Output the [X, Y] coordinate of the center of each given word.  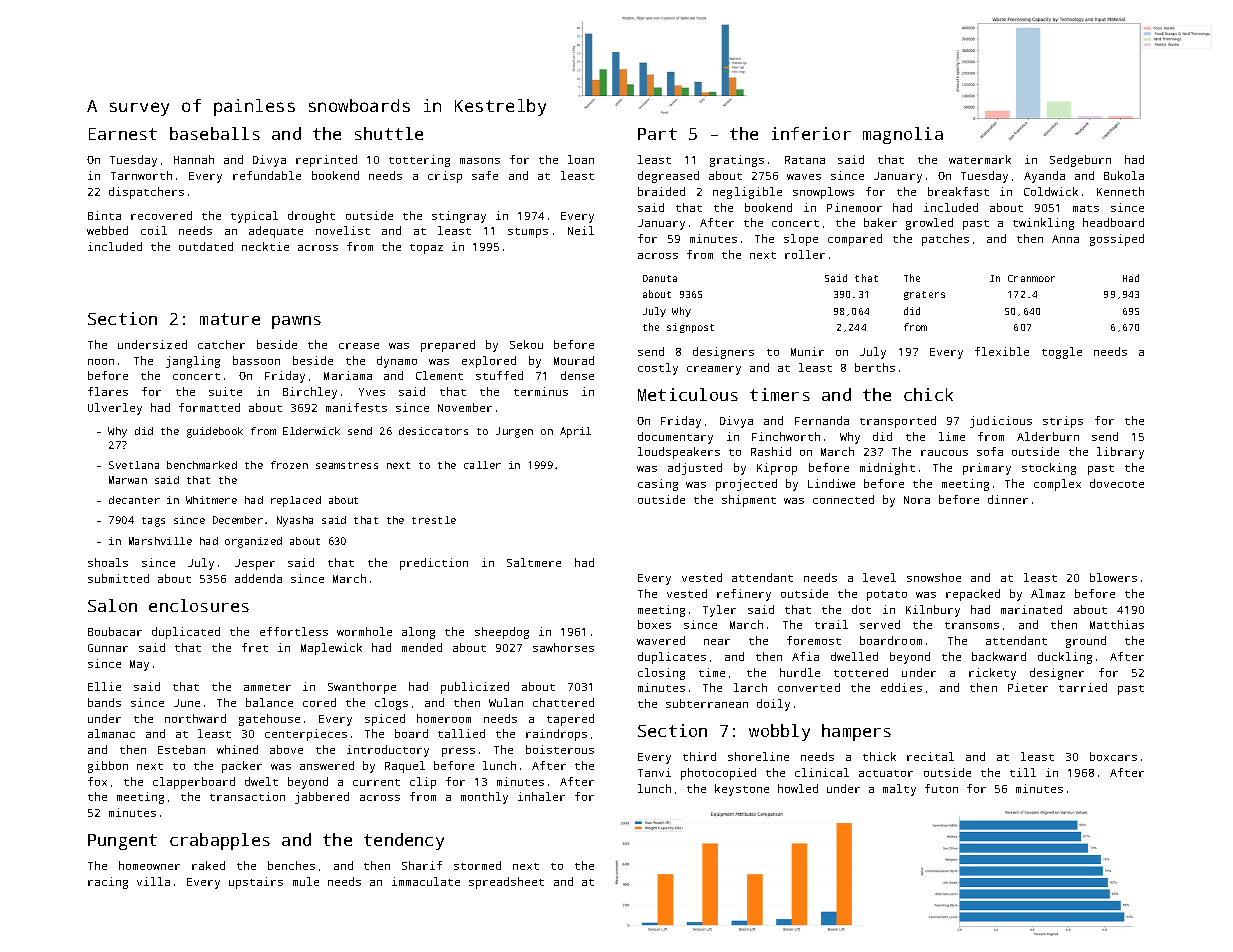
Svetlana [134, 465]
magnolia [903, 135]
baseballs [215, 133]
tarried [1083, 687]
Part [657, 134]
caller [482, 465]
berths [875, 367]
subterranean [707, 703]
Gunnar [108, 648]
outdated [206, 246]
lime [952, 436]
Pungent [122, 842]
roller [805, 254]
